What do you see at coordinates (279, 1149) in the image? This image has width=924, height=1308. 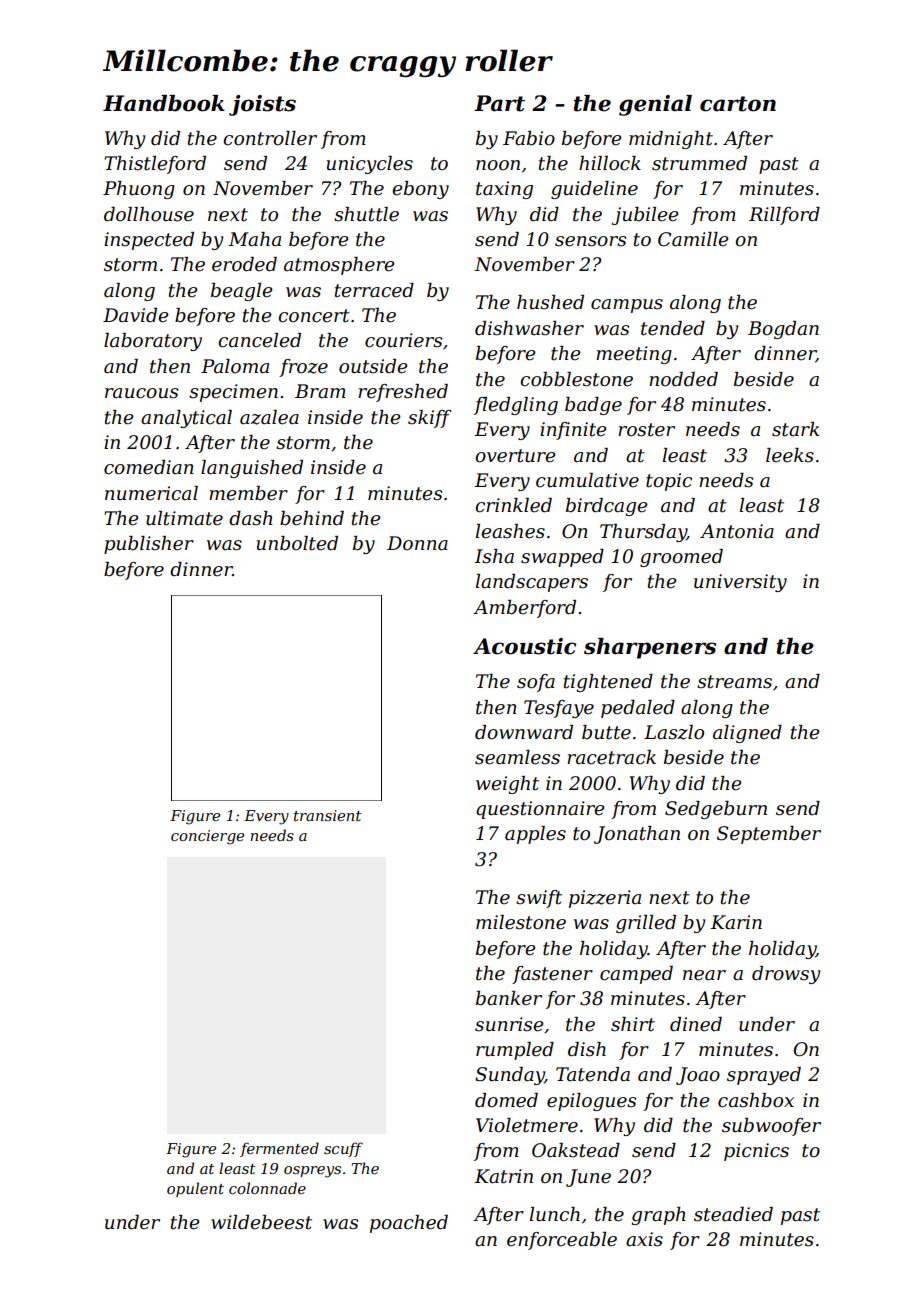 I see `fermented` at bounding box center [279, 1149].
